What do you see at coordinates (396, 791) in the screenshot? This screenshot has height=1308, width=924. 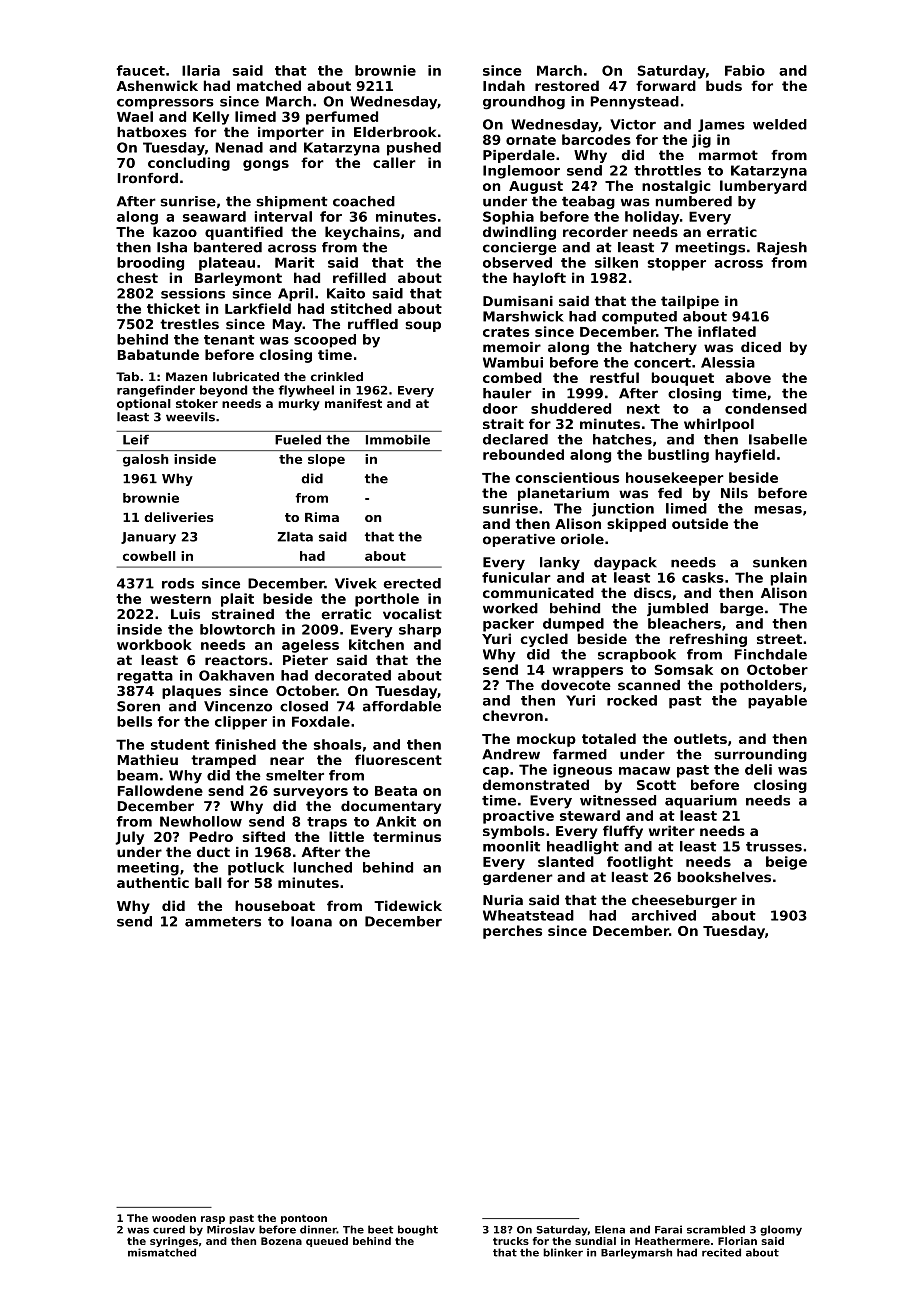 I see `Beata` at bounding box center [396, 791].
